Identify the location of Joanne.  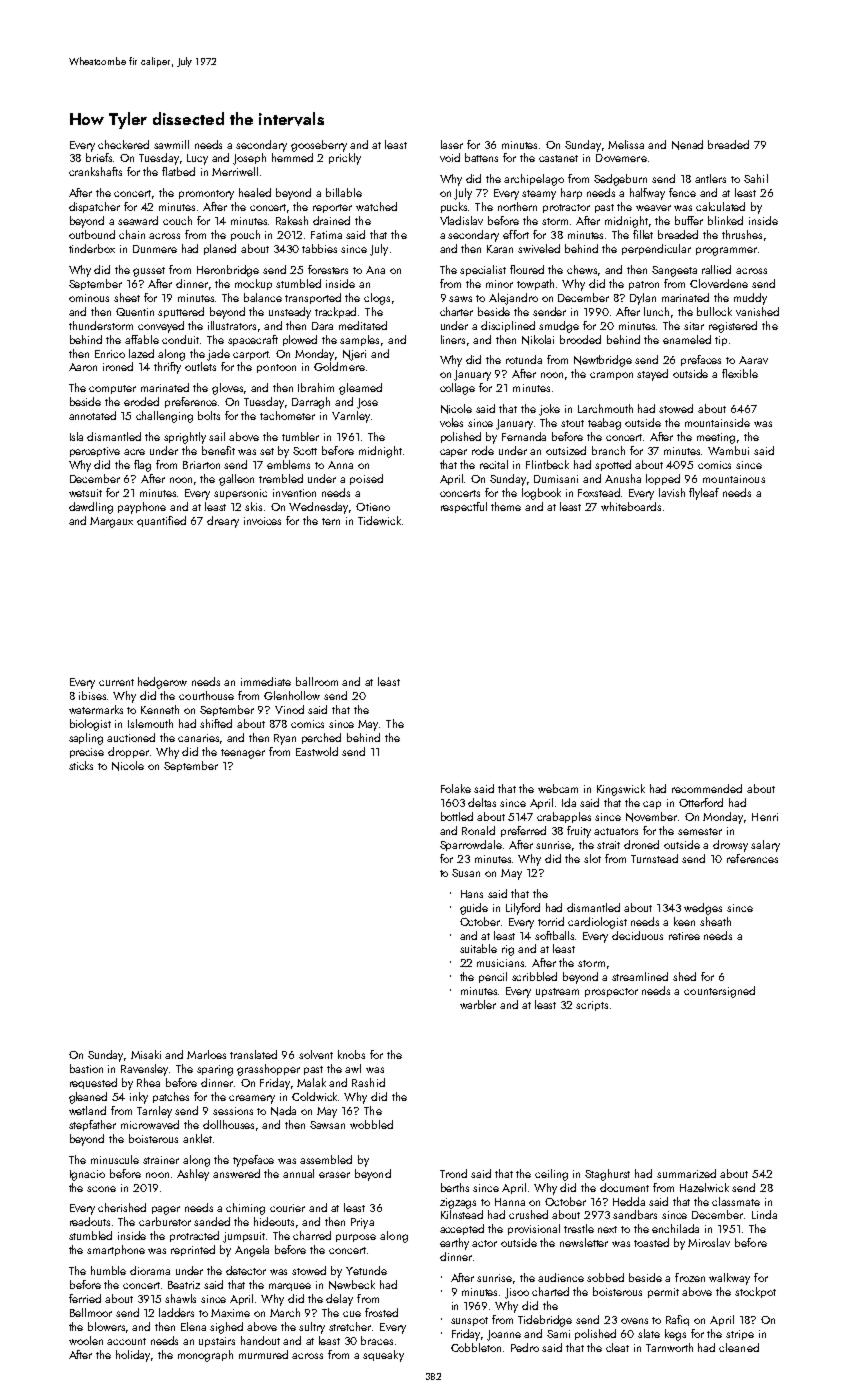
(504, 1335).
